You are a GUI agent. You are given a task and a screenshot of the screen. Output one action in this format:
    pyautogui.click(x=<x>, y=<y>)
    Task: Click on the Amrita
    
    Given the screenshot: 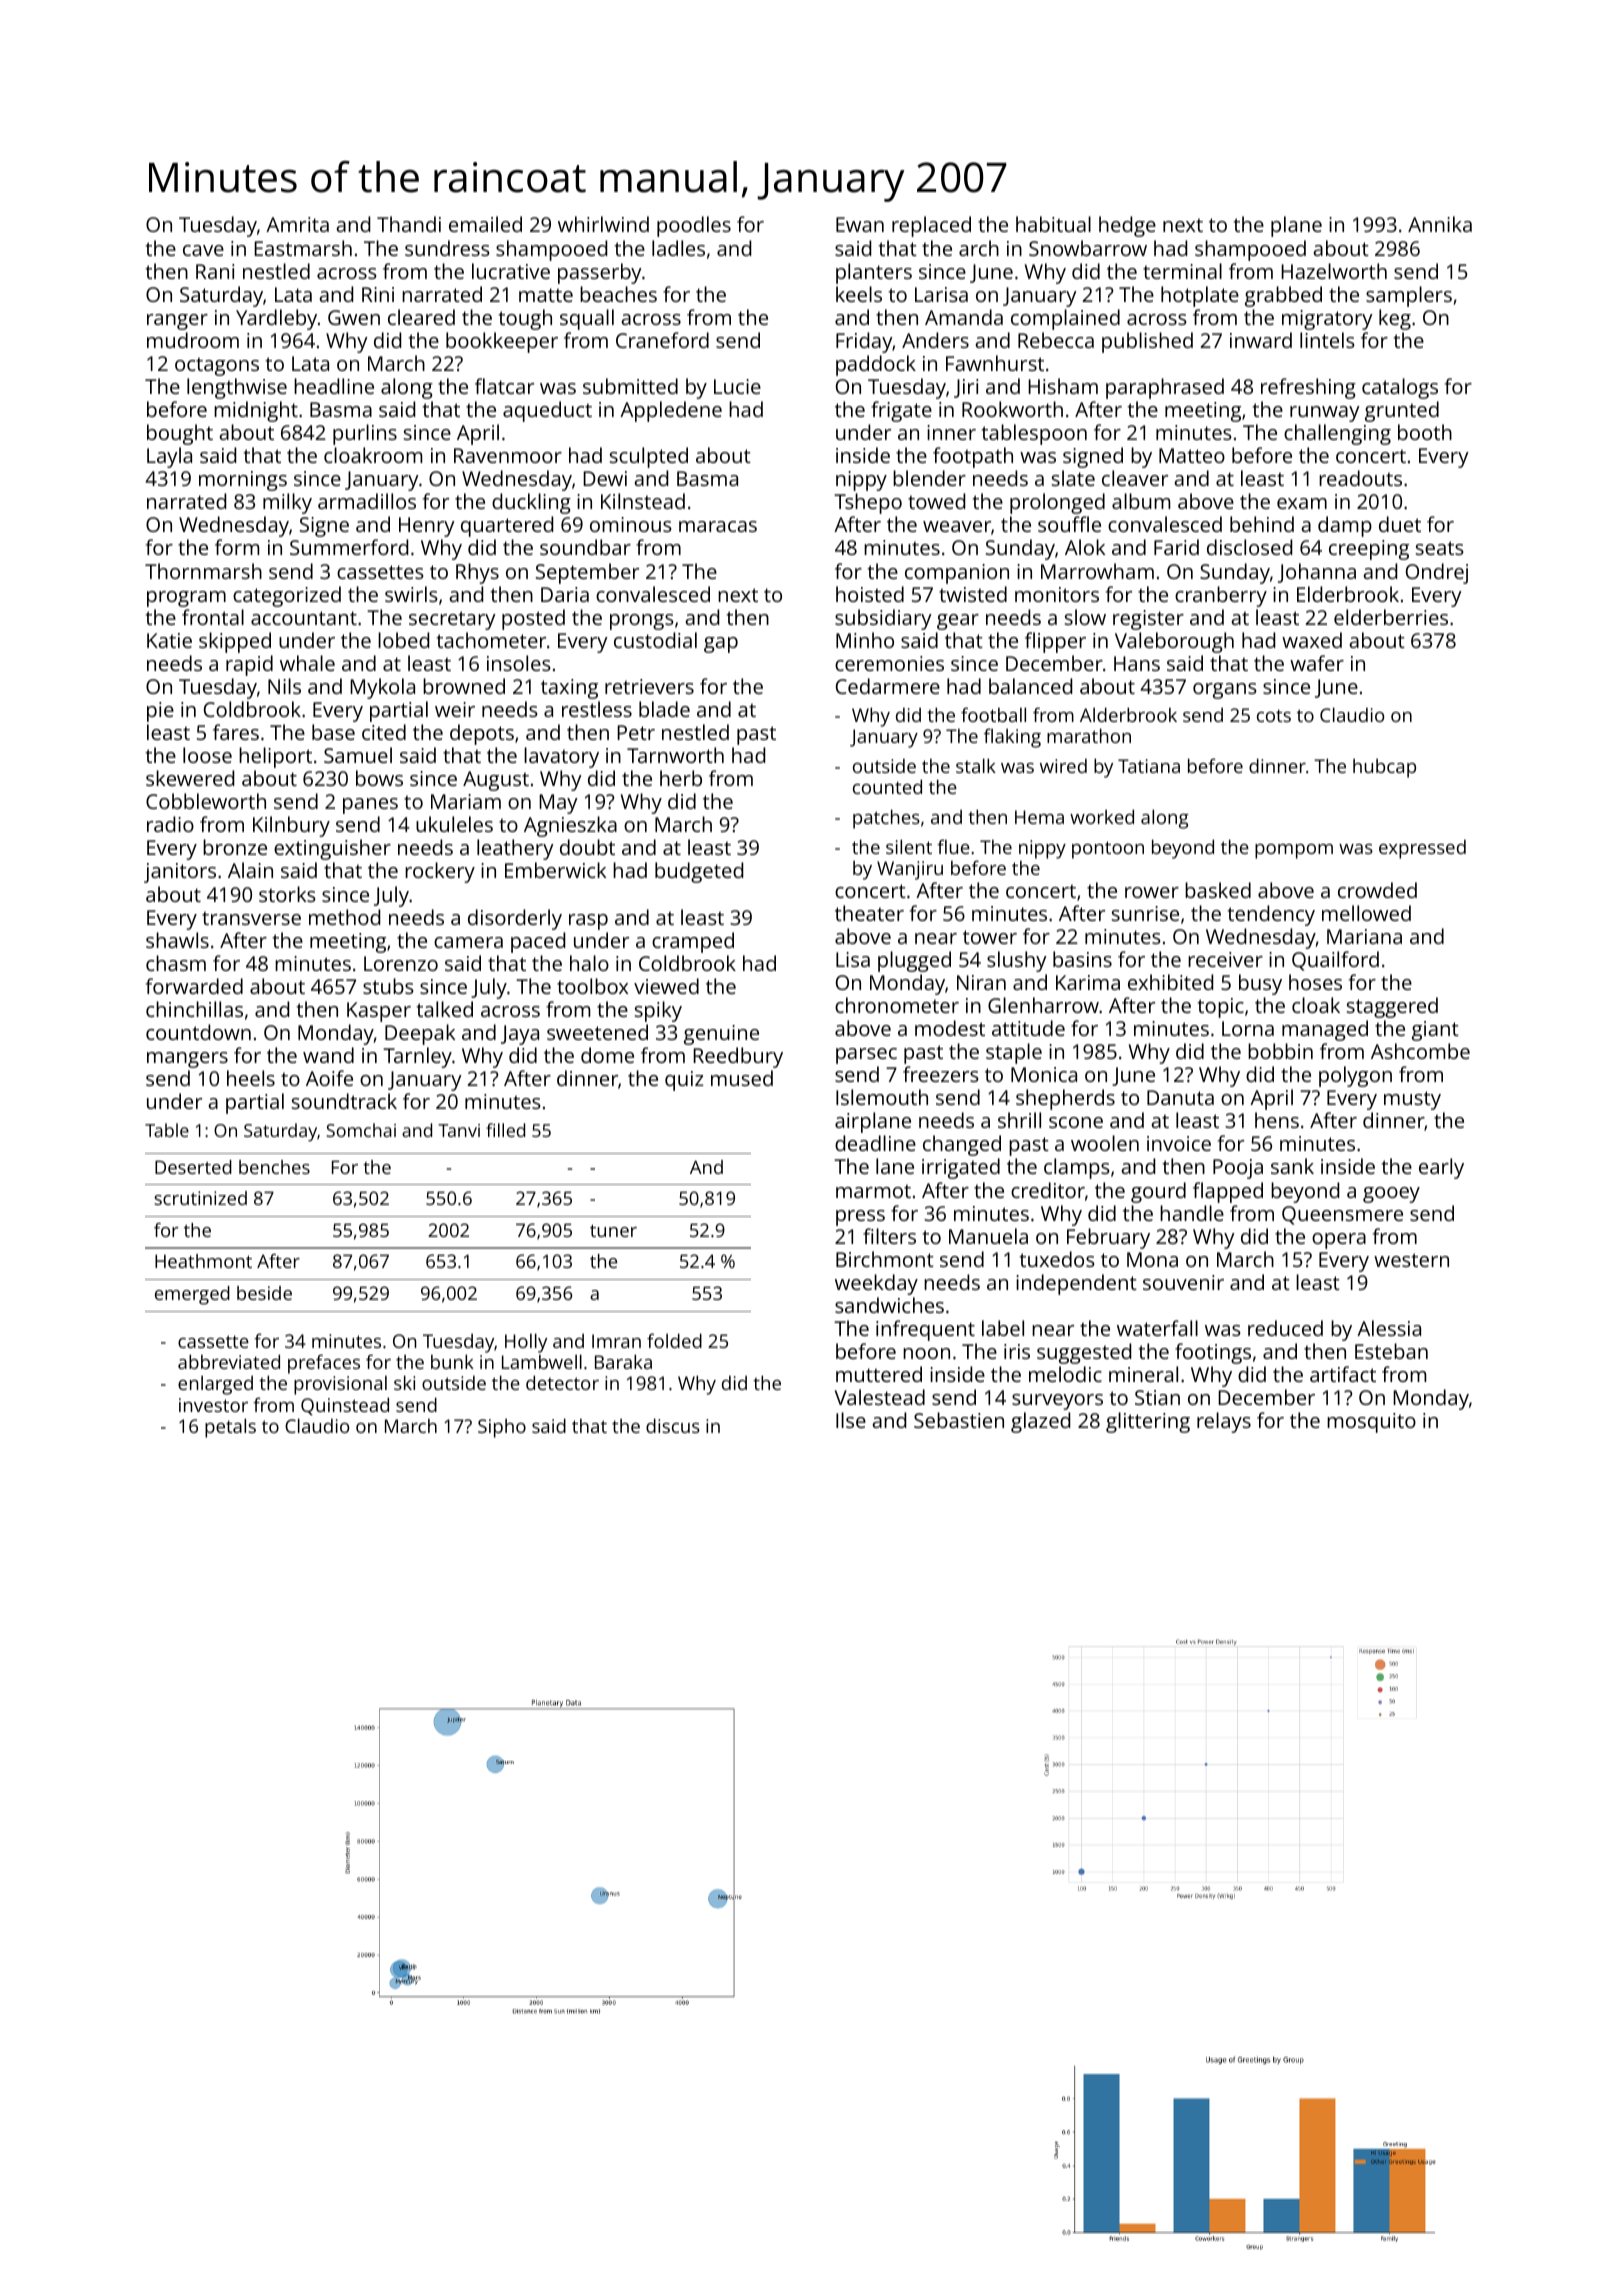 What is the action you would take?
    pyautogui.click(x=297, y=224)
